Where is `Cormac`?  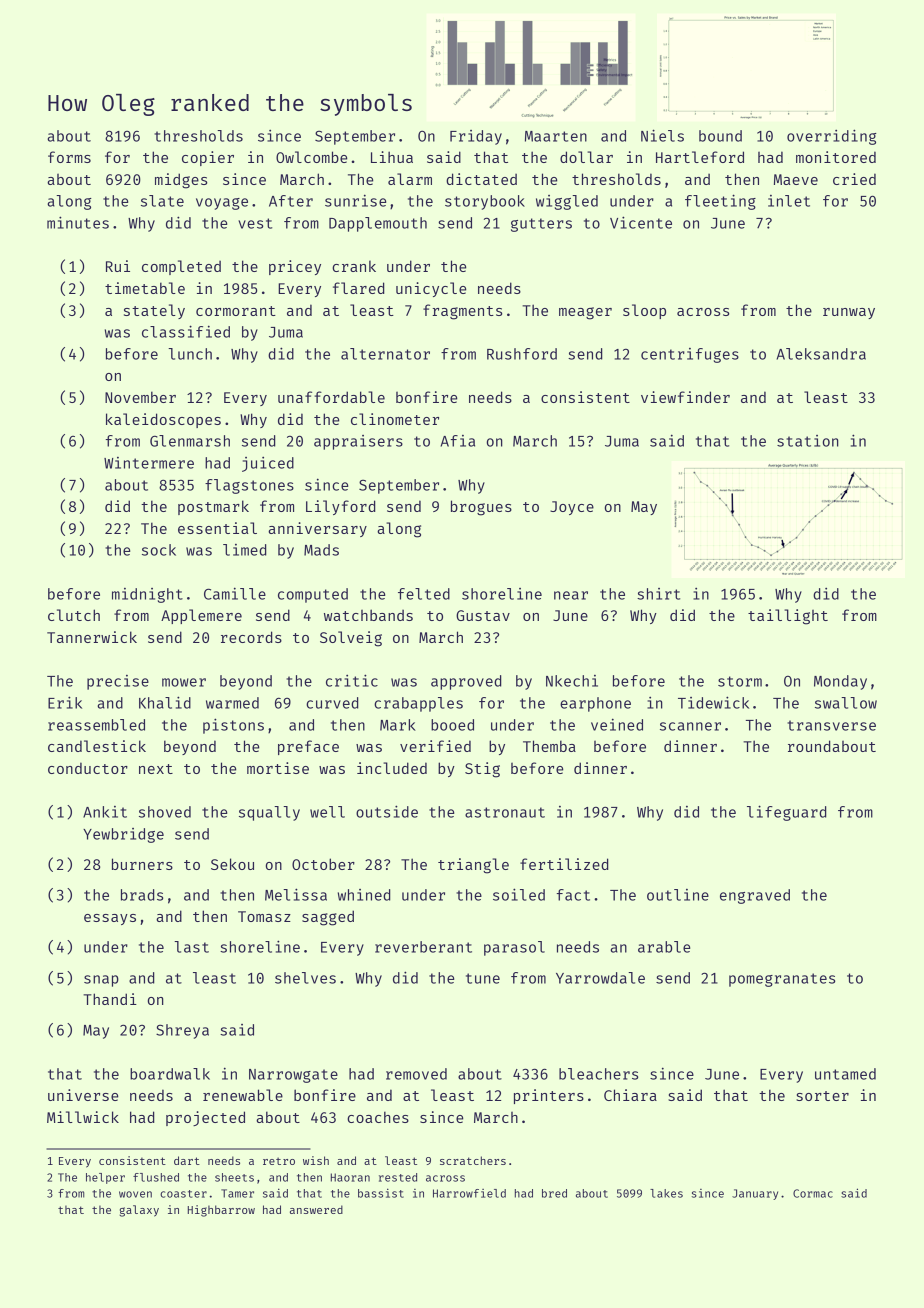
Cormac is located at coordinates (813, 1193).
